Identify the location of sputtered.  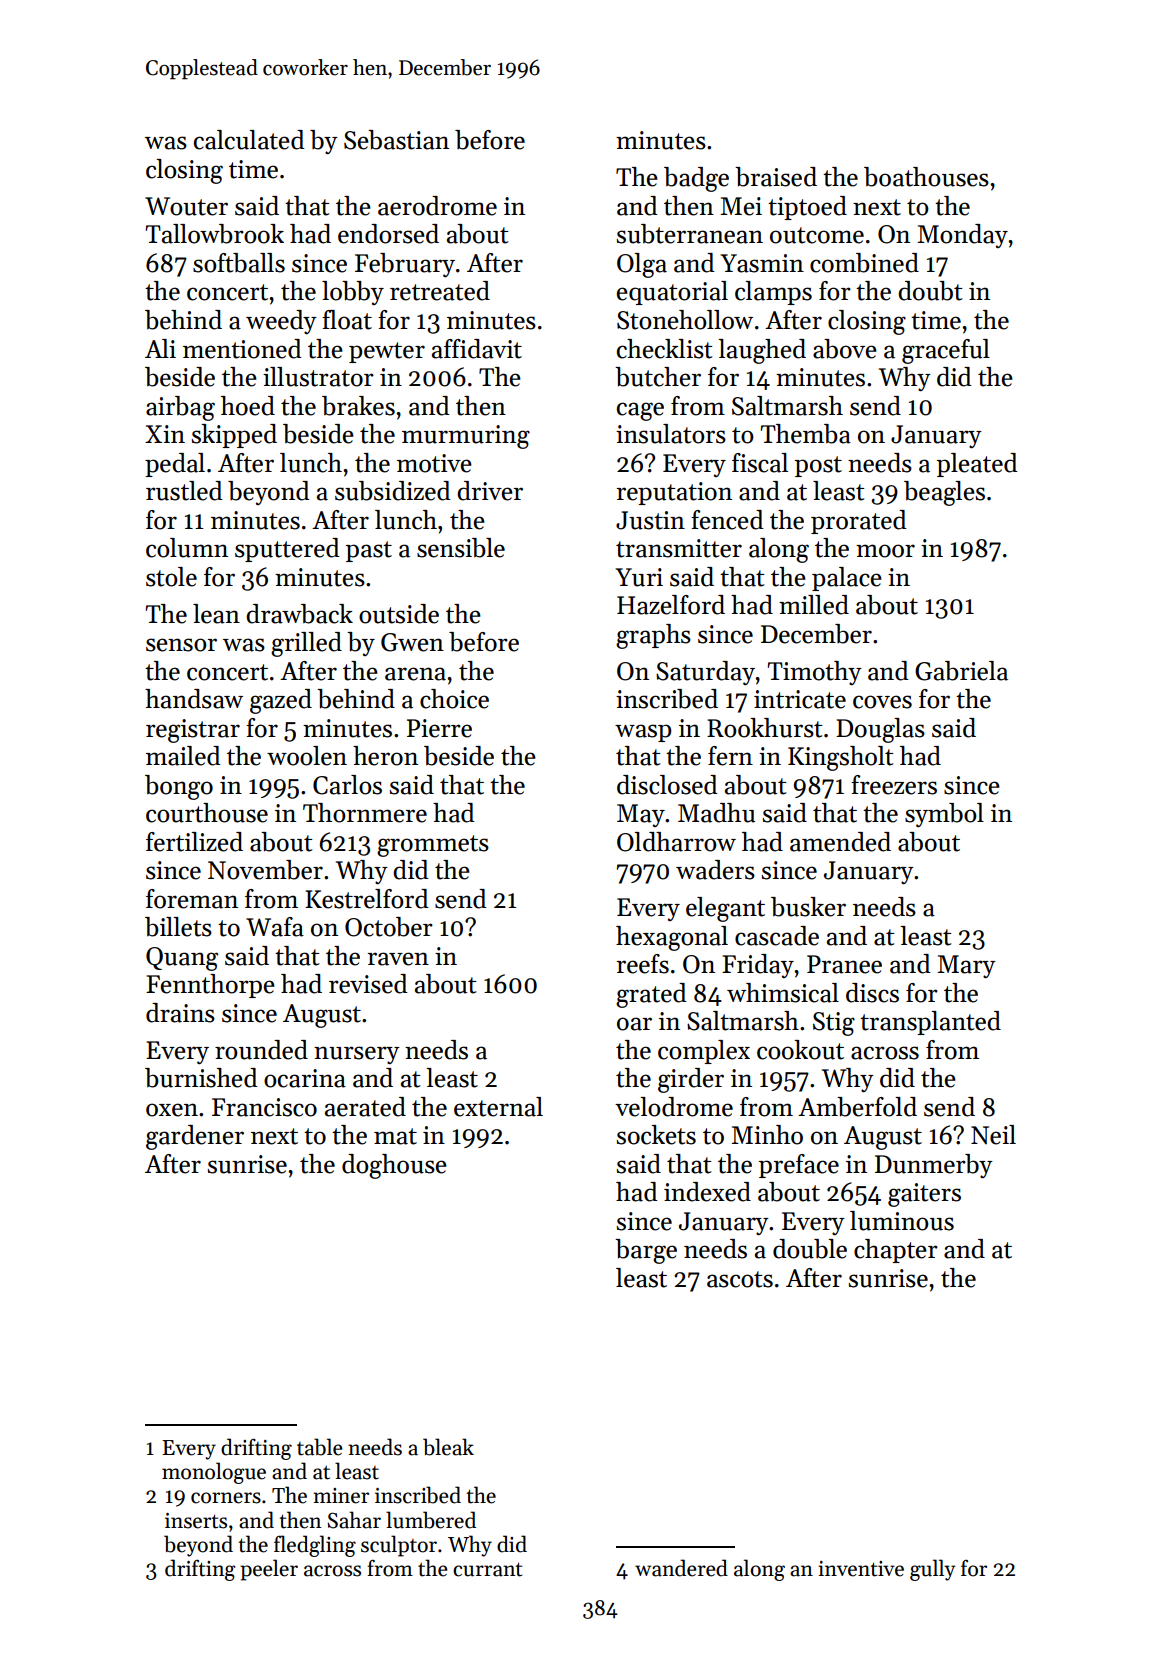
(287, 550).
